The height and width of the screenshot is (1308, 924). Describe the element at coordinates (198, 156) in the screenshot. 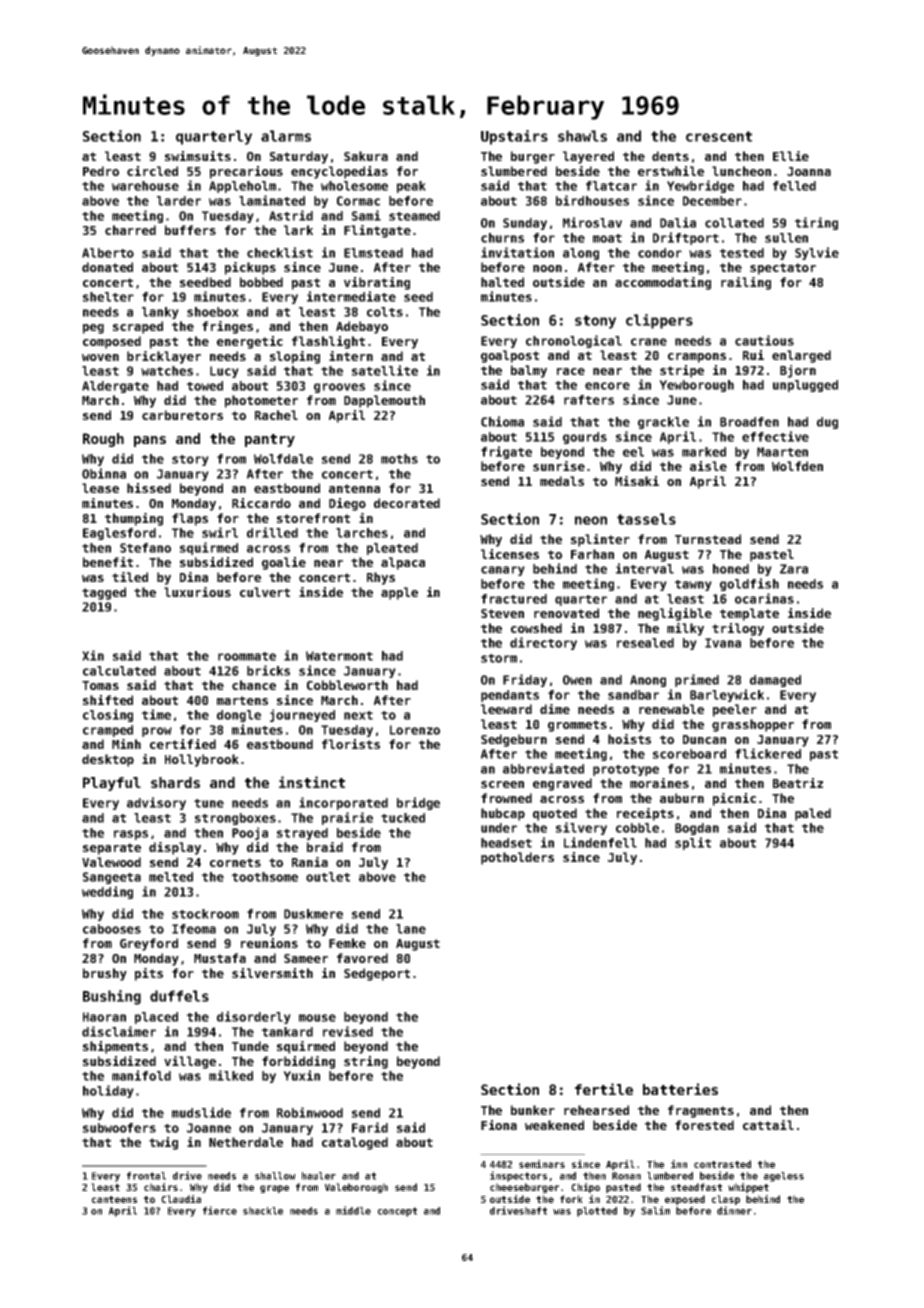

I see `swimsuits` at that location.
